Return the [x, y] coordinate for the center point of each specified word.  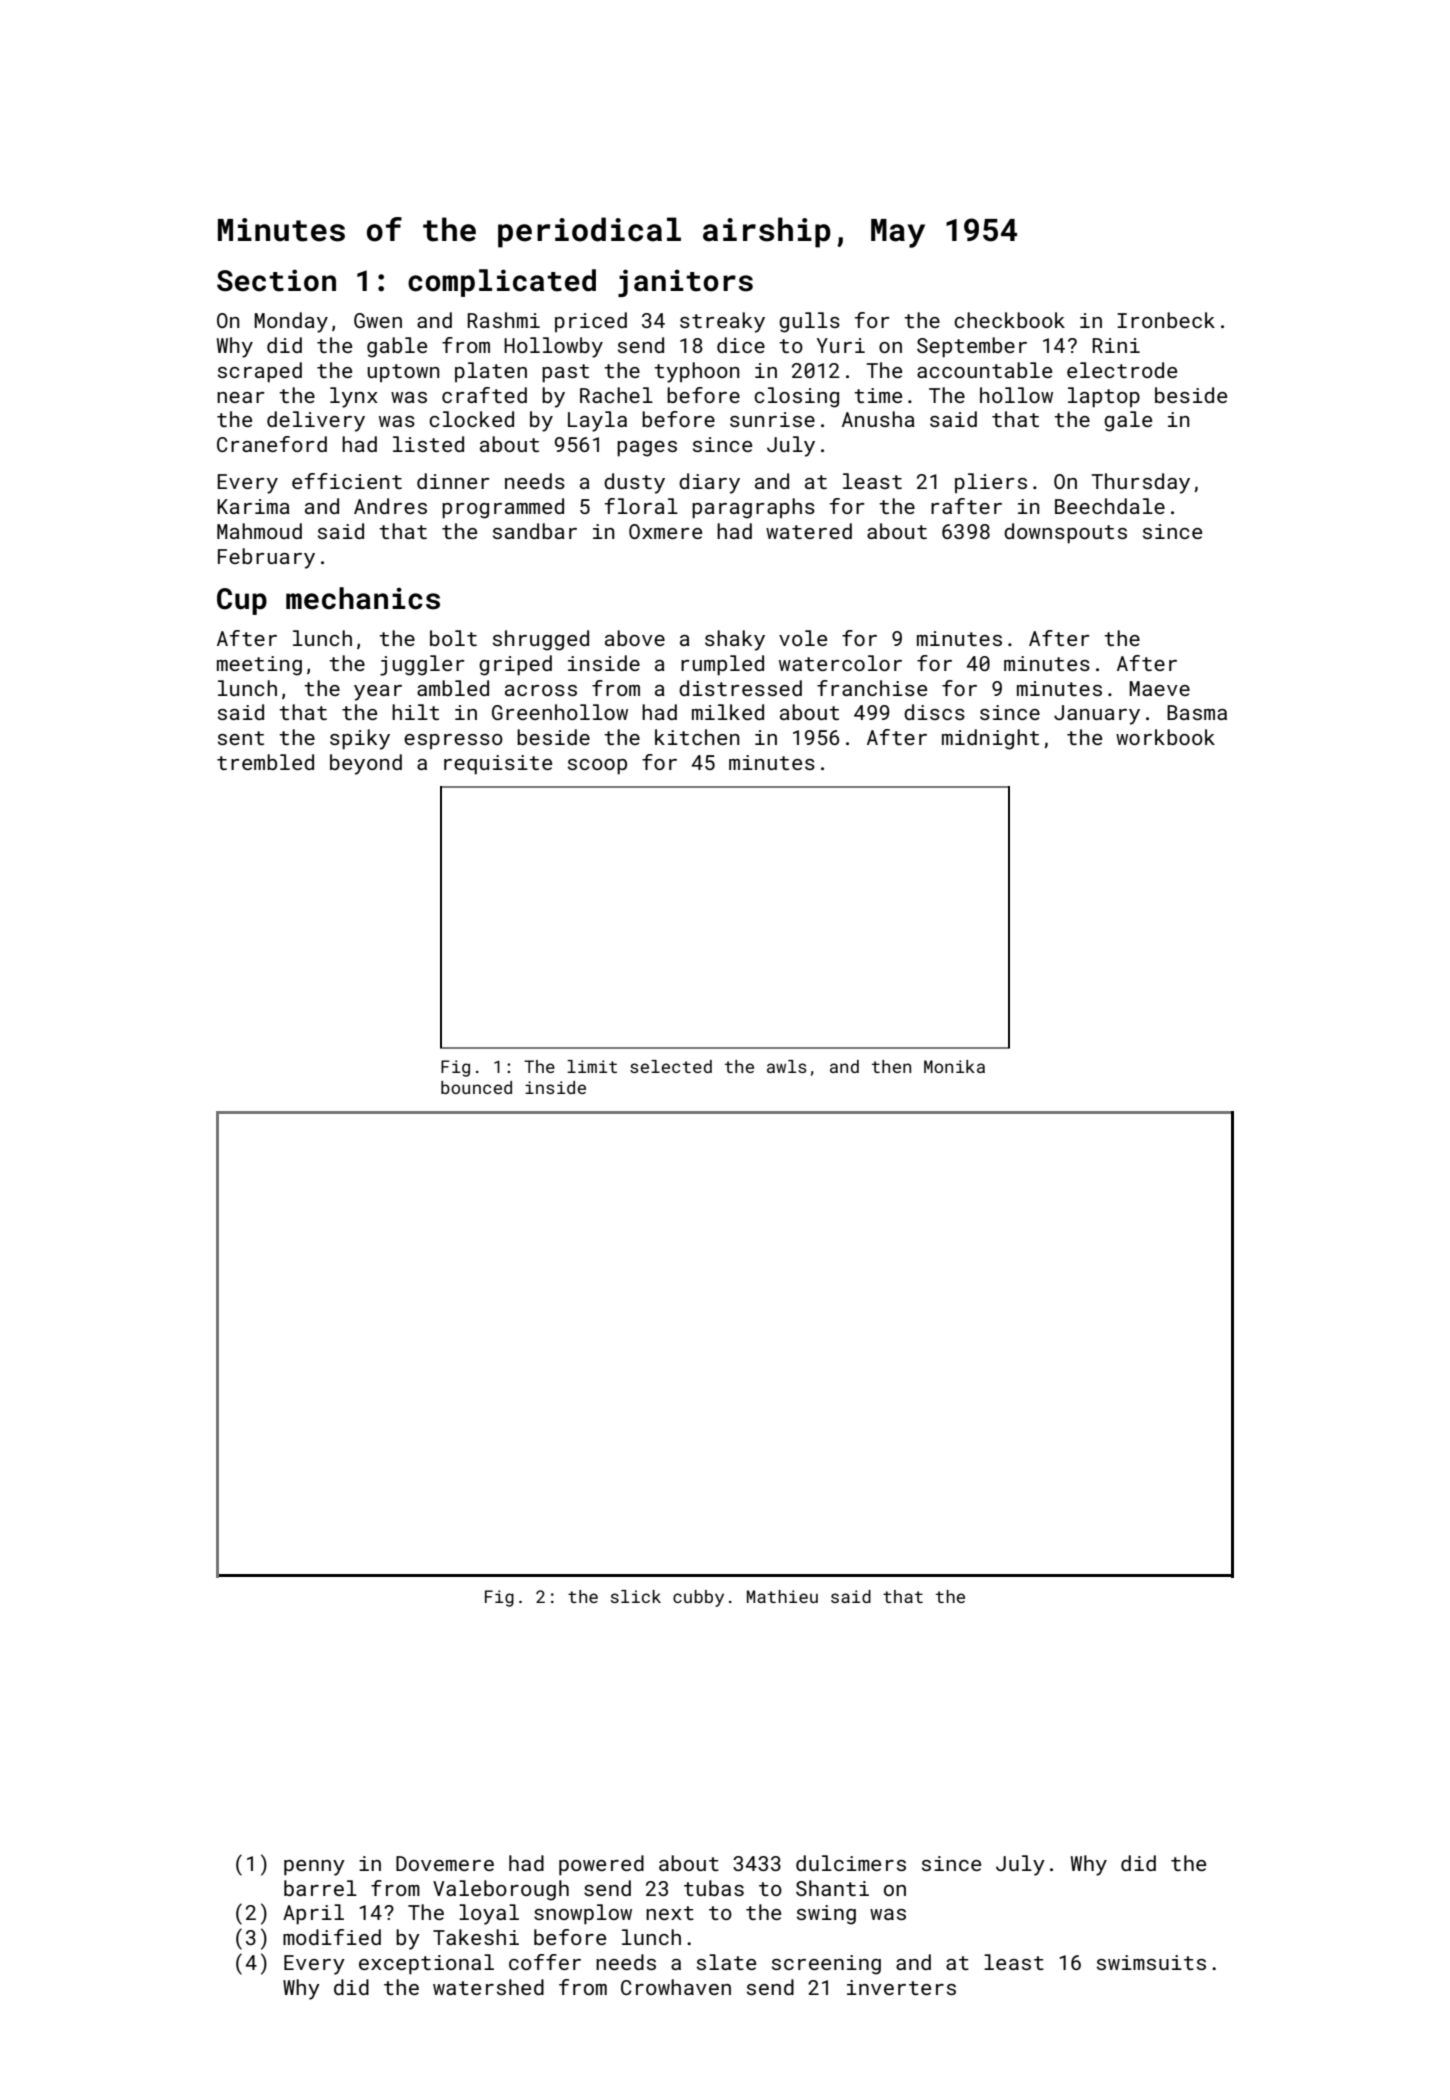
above [635, 638]
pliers [991, 483]
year [378, 693]
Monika [954, 1066]
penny [314, 1868]
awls [787, 1066]
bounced [476, 1087]
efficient [347, 481]
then [891, 1066]
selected [671, 1066]
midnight [990, 739]
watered [809, 531]
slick [636, 1596]
